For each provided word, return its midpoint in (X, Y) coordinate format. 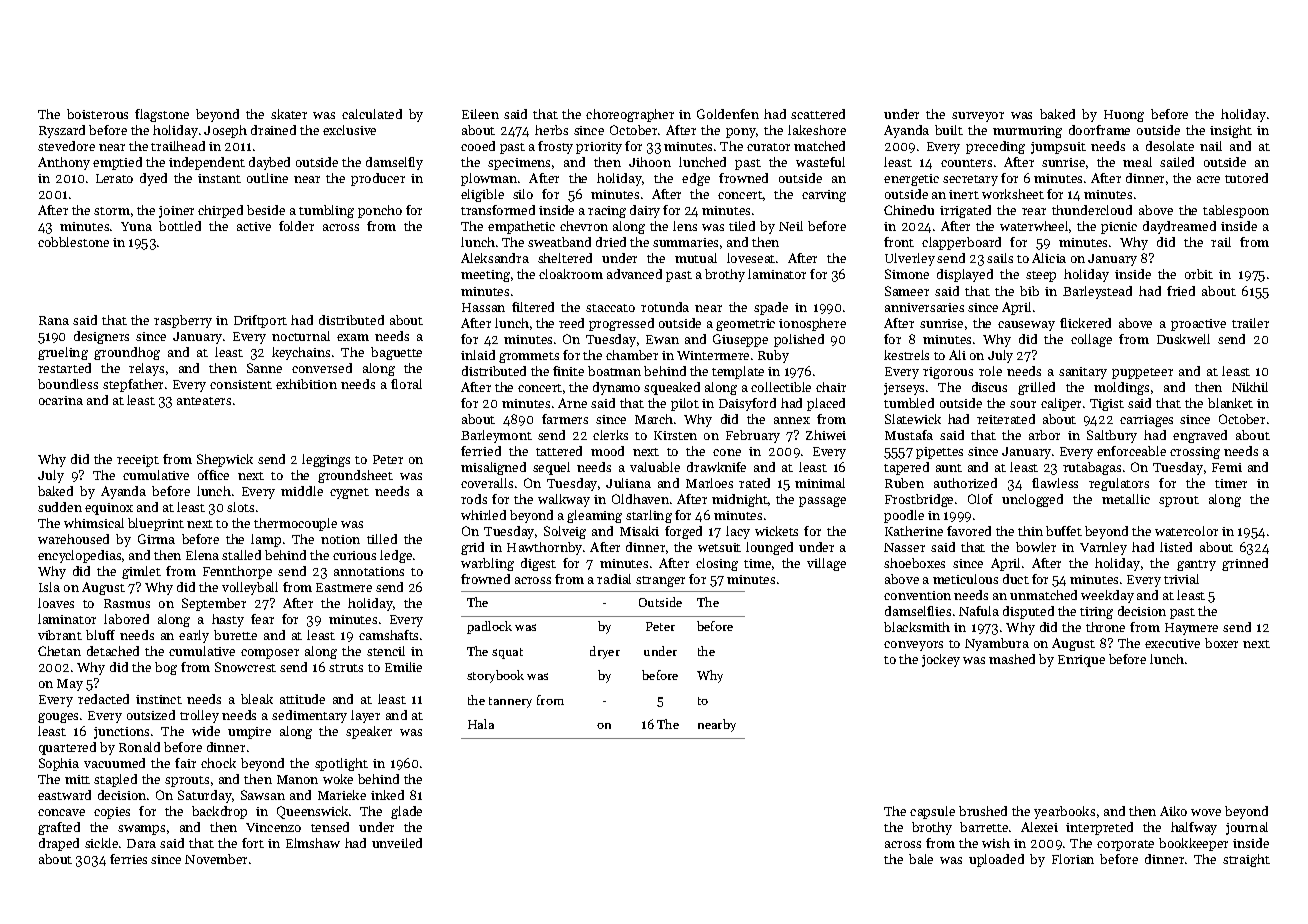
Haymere (1191, 629)
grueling (63, 353)
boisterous (97, 114)
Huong (1124, 116)
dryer (605, 652)
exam (353, 337)
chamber (632, 355)
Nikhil (1250, 387)
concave (61, 812)
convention (917, 595)
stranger (660, 581)
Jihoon (650, 162)
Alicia (1049, 258)
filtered (533, 307)
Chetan (59, 651)
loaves (56, 603)
